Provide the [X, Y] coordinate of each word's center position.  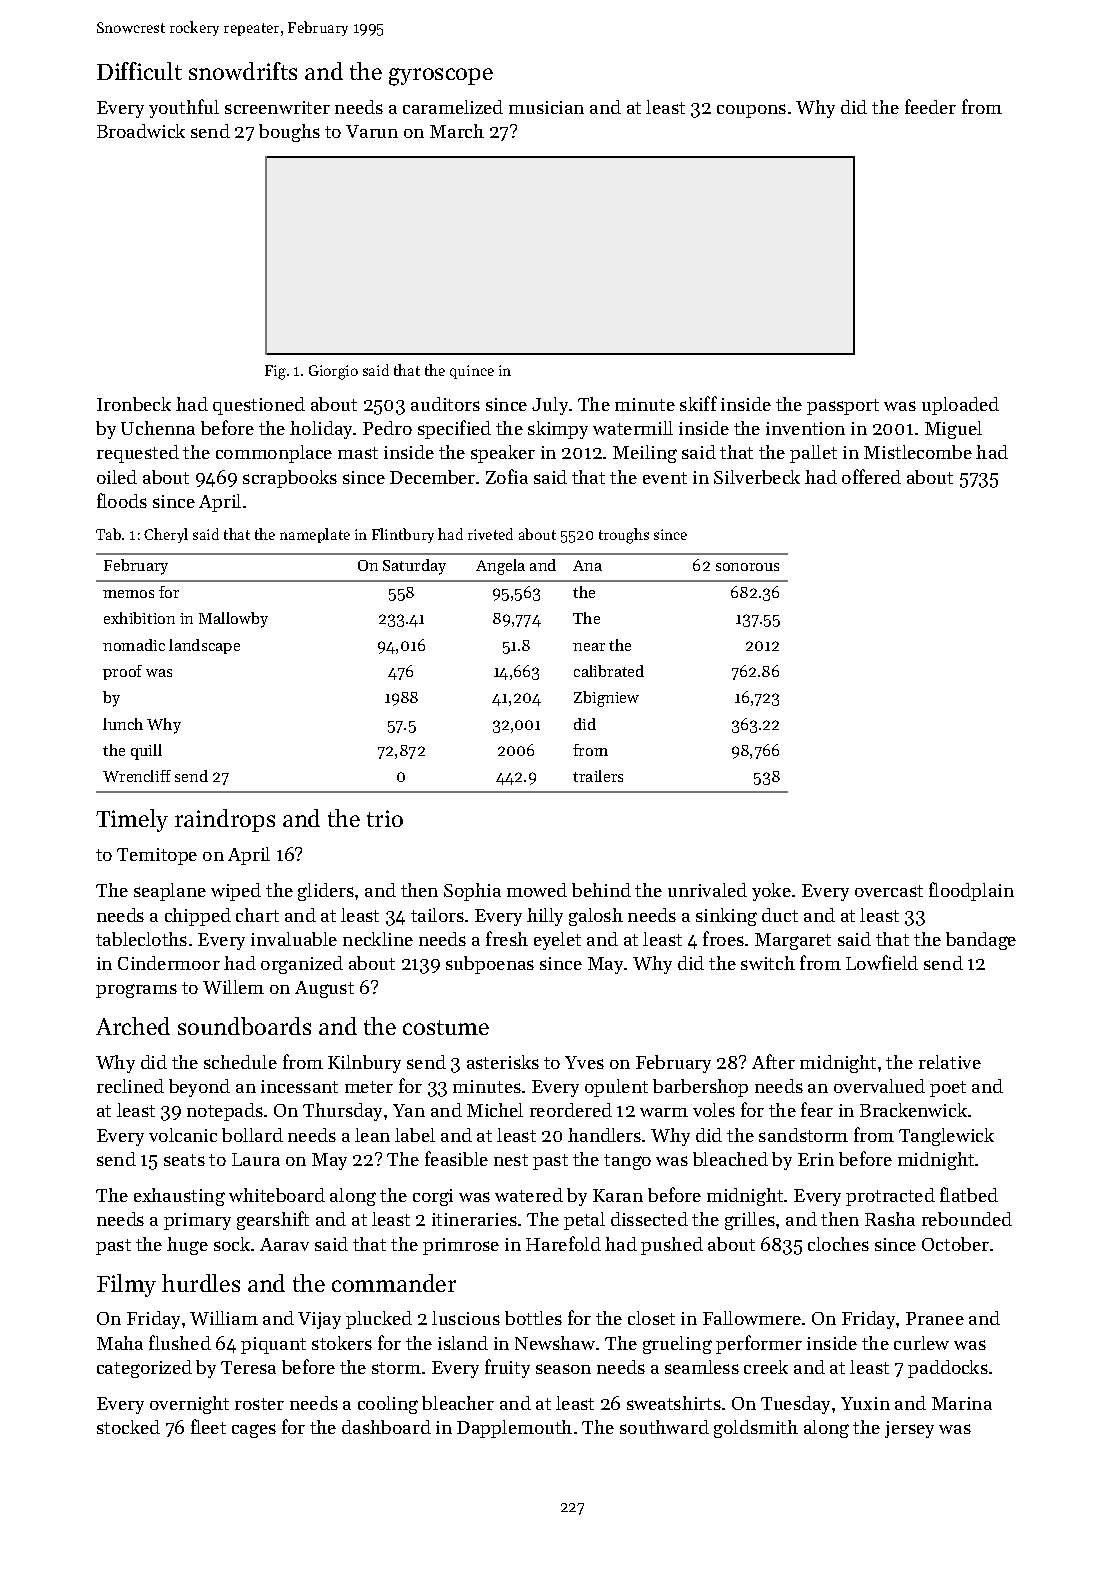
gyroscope [441, 77]
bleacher [458, 1403]
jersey [909, 1429]
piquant [273, 1345]
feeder [930, 106]
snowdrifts [243, 71]
